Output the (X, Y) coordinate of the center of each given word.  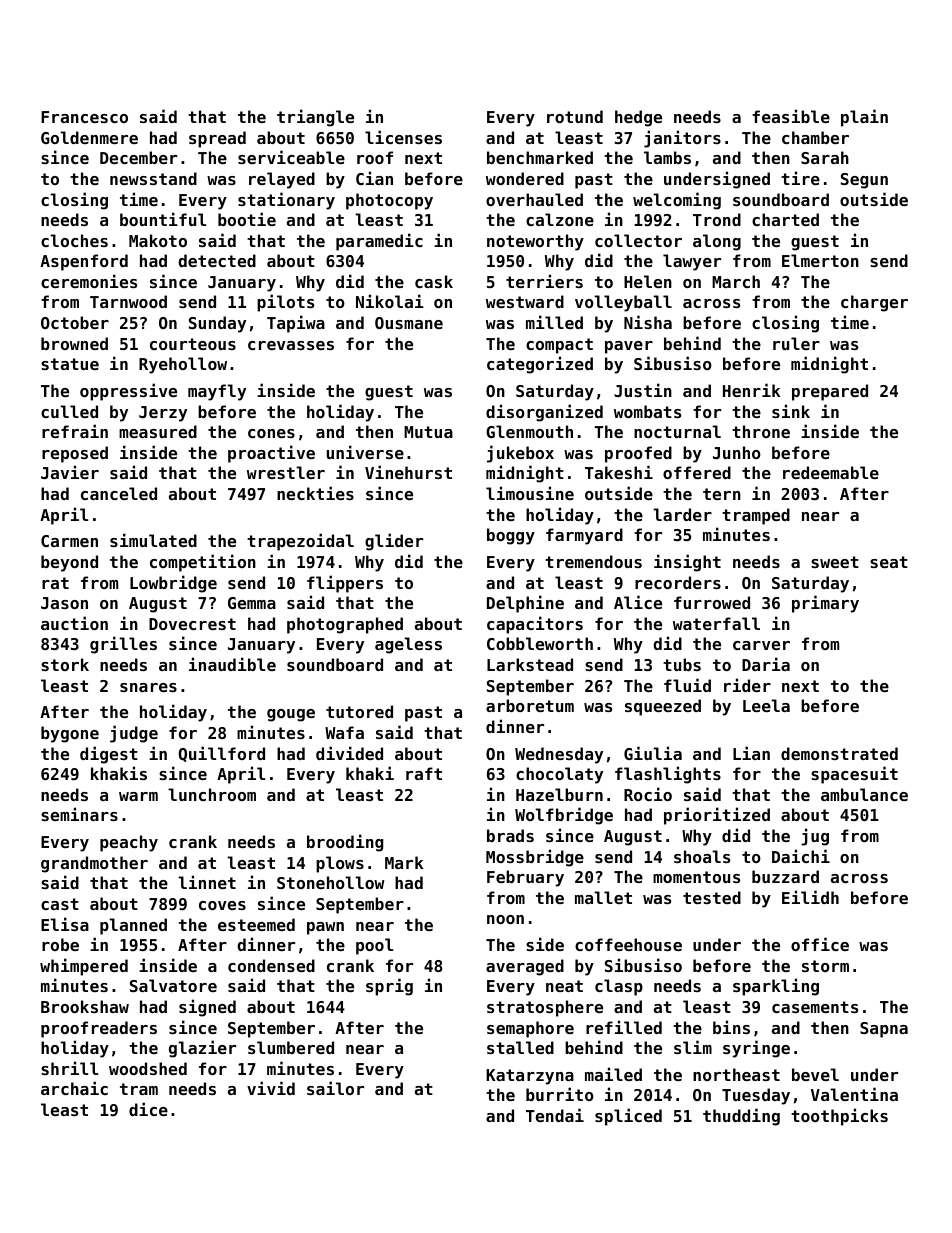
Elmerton (820, 260)
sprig (389, 987)
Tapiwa (296, 324)
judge (134, 734)
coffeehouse (628, 944)
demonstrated (839, 753)
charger (874, 303)
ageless (408, 645)
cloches (74, 240)
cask (434, 281)
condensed (271, 965)
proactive (271, 454)
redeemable (831, 472)
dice (148, 1109)
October (75, 322)
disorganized (544, 413)
